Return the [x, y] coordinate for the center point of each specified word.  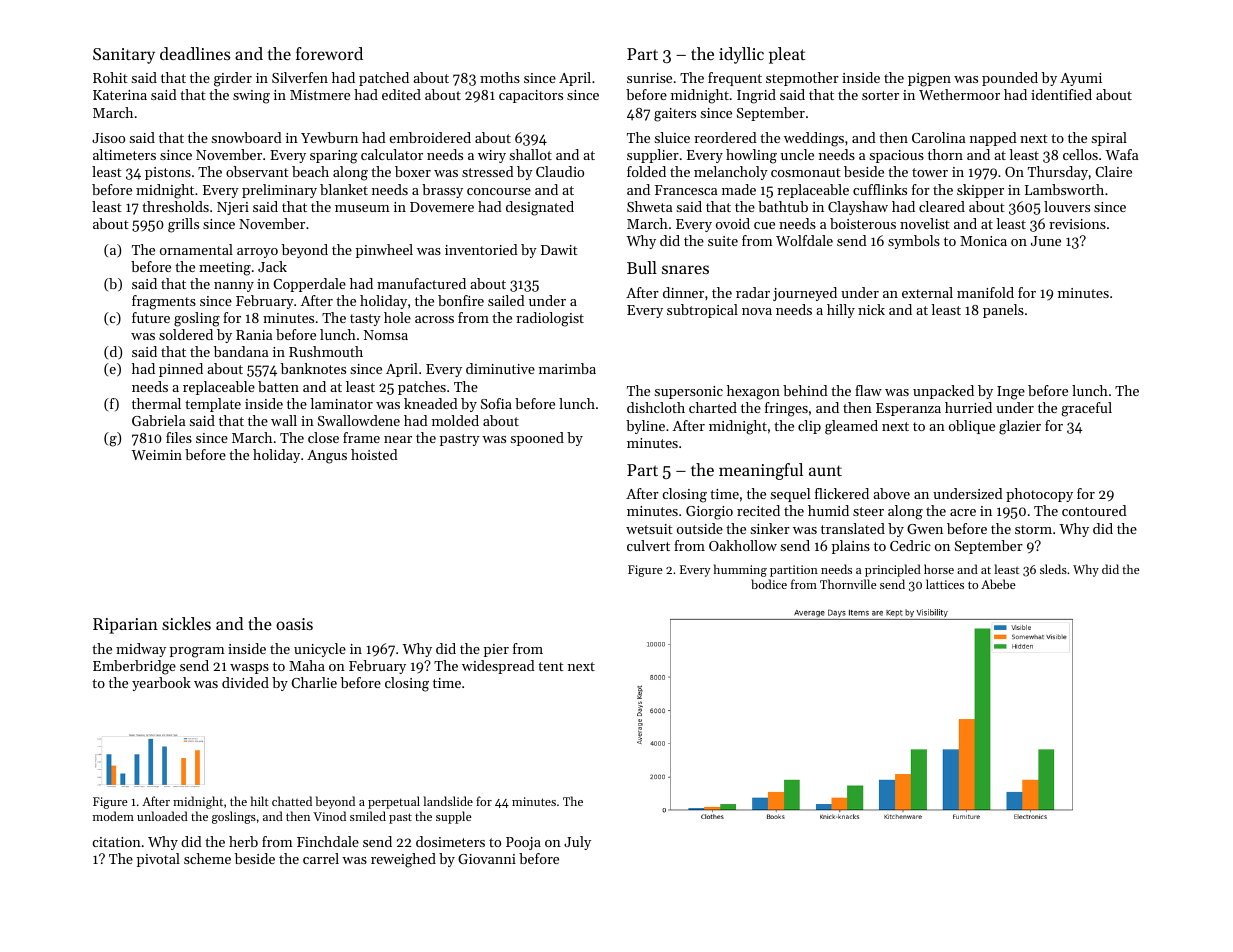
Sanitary [124, 56]
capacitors [531, 96]
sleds [1053, 569]
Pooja [523, 843]
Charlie [314, 682]
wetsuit [649, 529]
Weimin [156, 455]
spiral [1109, 139]
